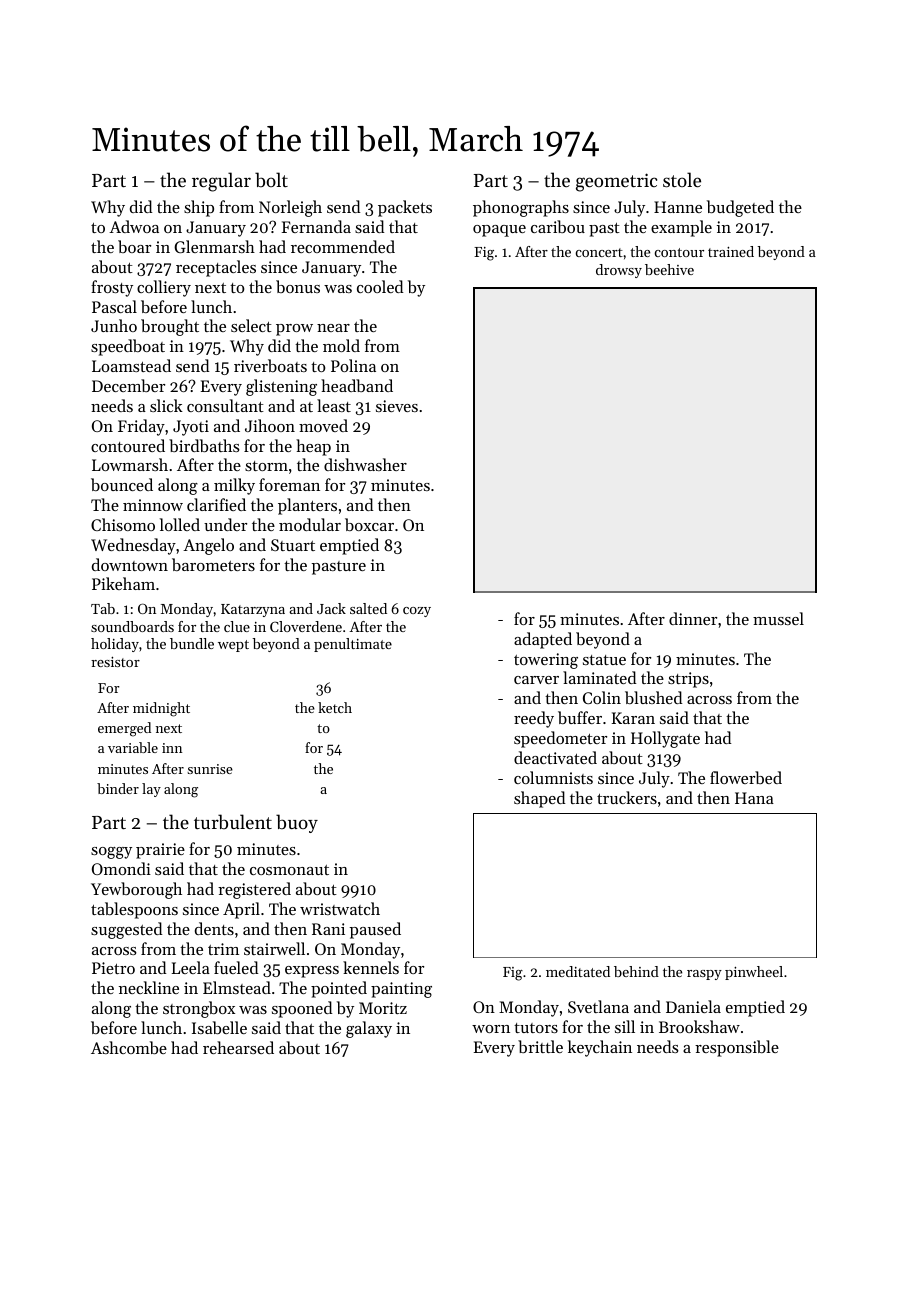 The height and width of the document is (1316, 908). What do you see at coordinates (778, 618) in the document?
I see `mussel` at bounding box center [778, 618].
